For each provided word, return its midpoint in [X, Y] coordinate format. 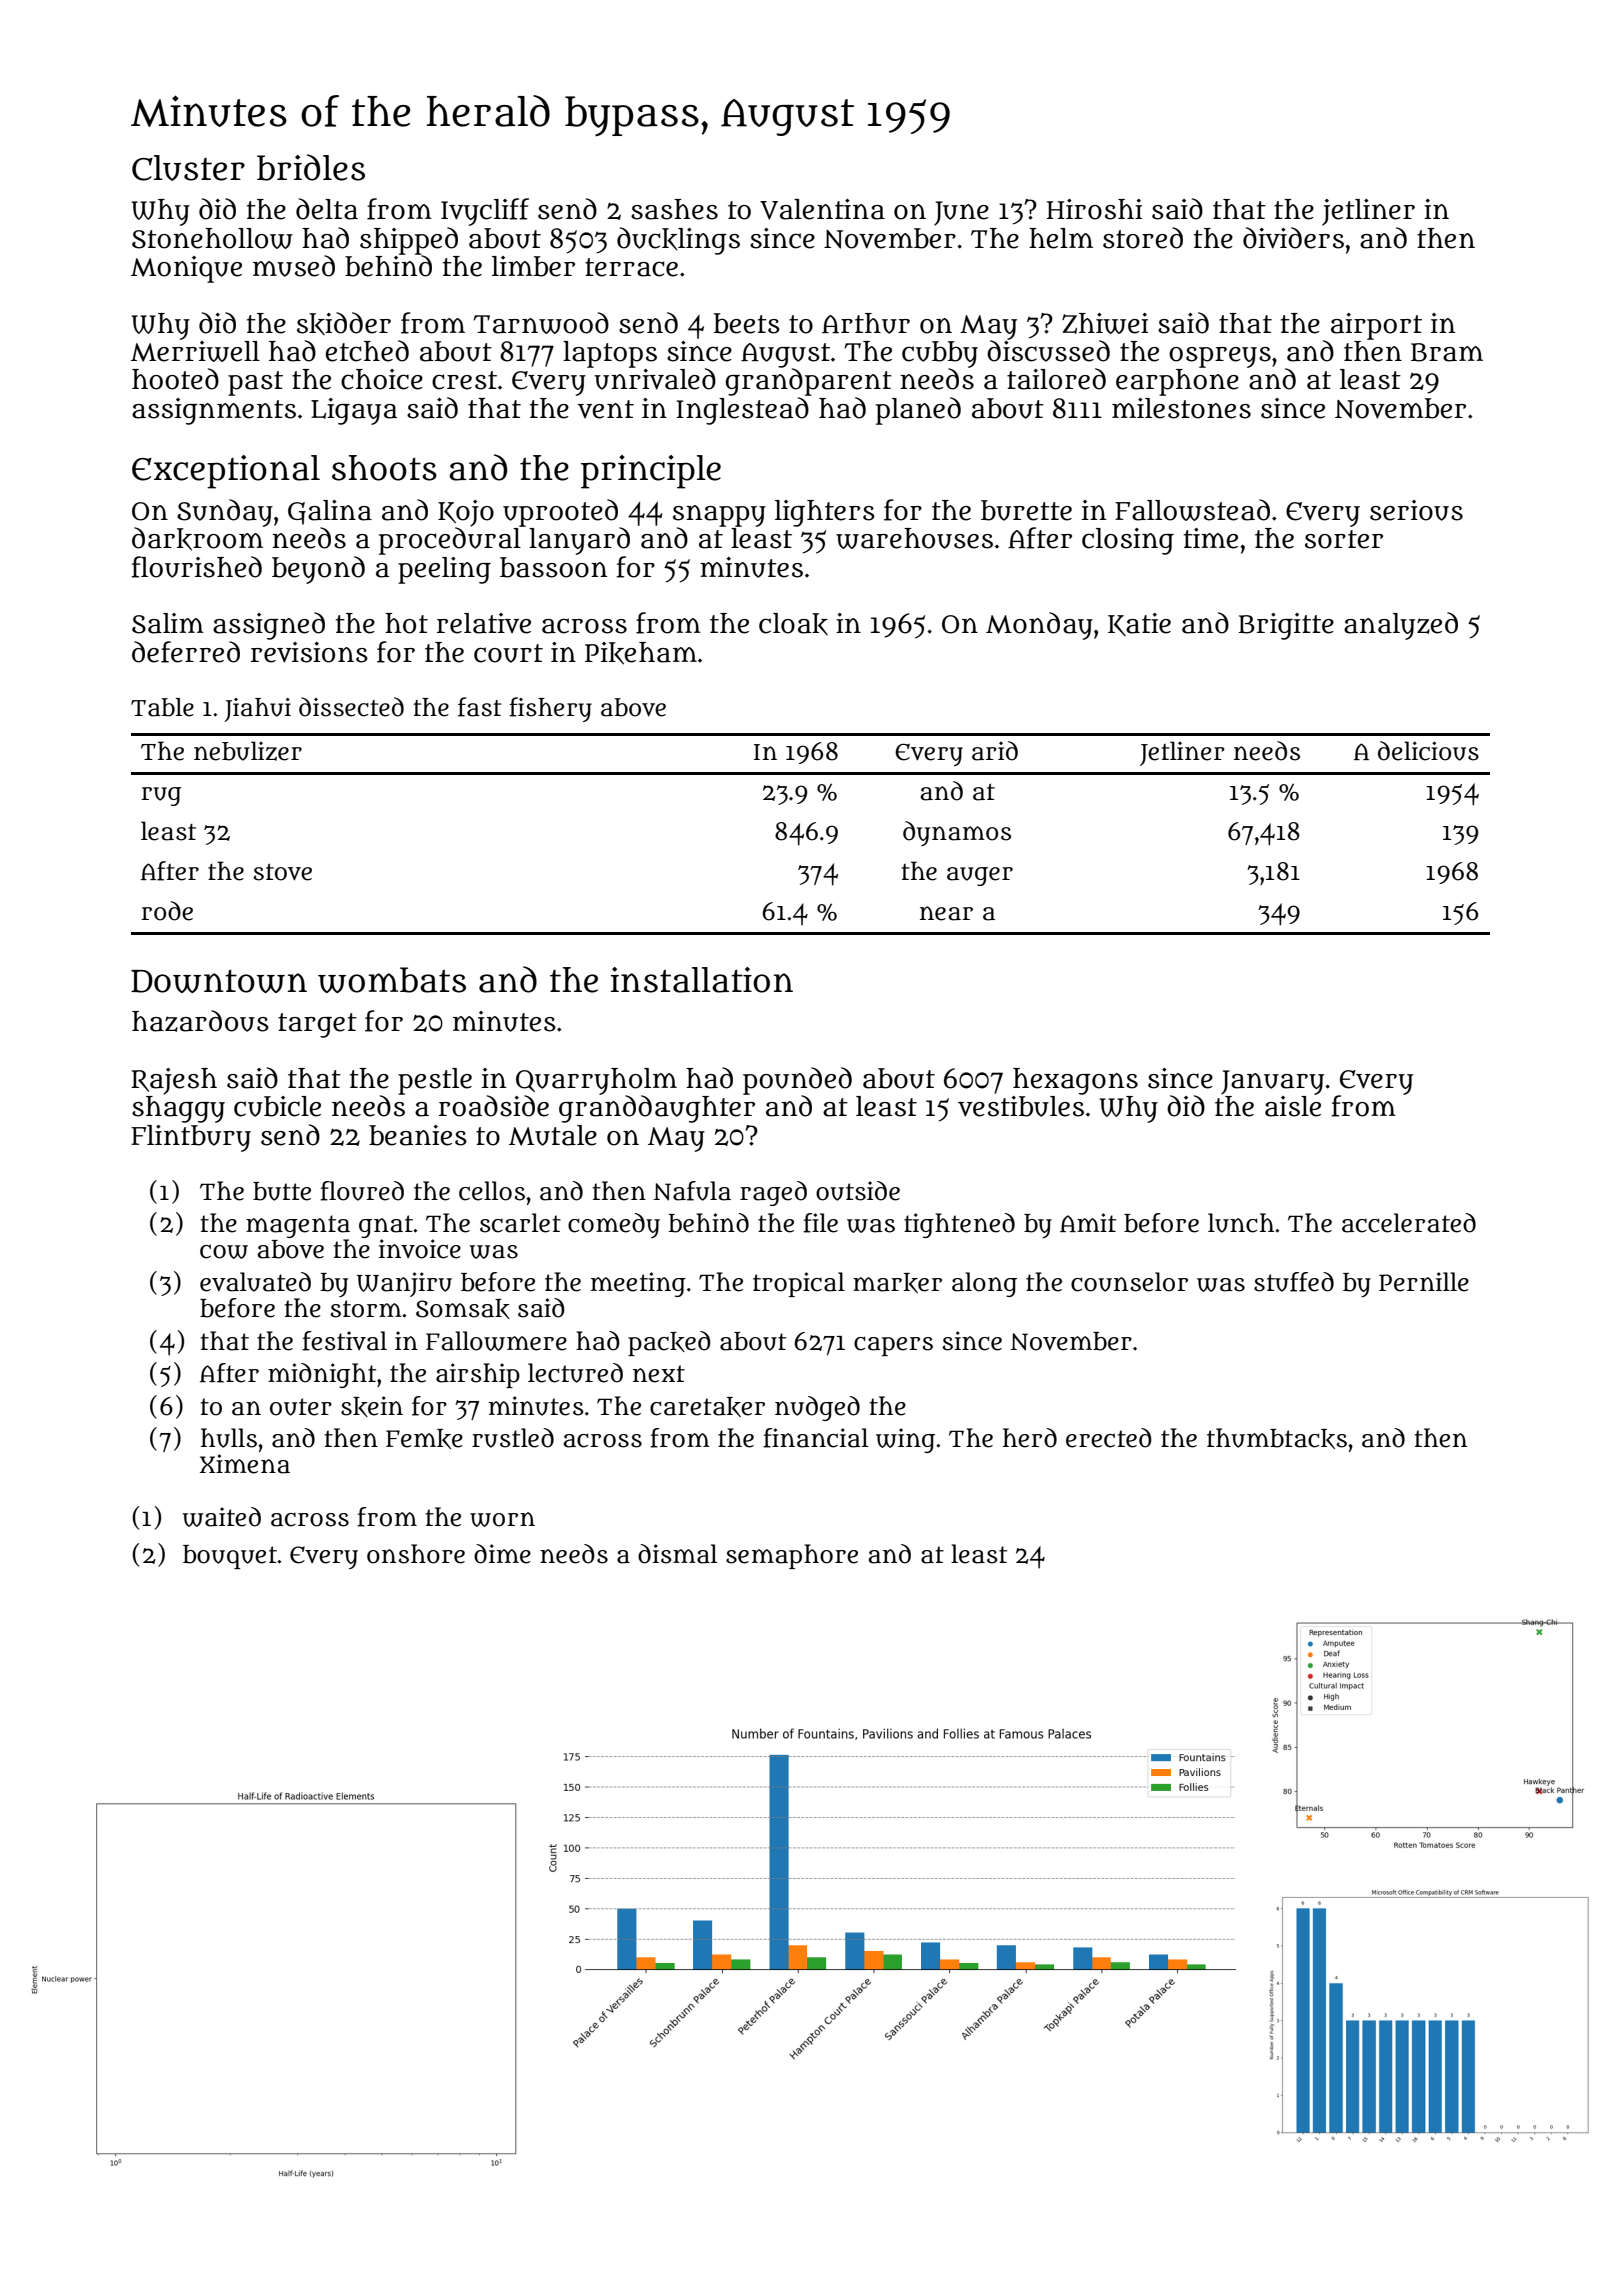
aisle [1293, 1106]
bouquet [230, 1557]
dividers [1293, 238]
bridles [311, 167]
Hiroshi [1094, 209]
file [820, 1223]
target [317, 1025]
